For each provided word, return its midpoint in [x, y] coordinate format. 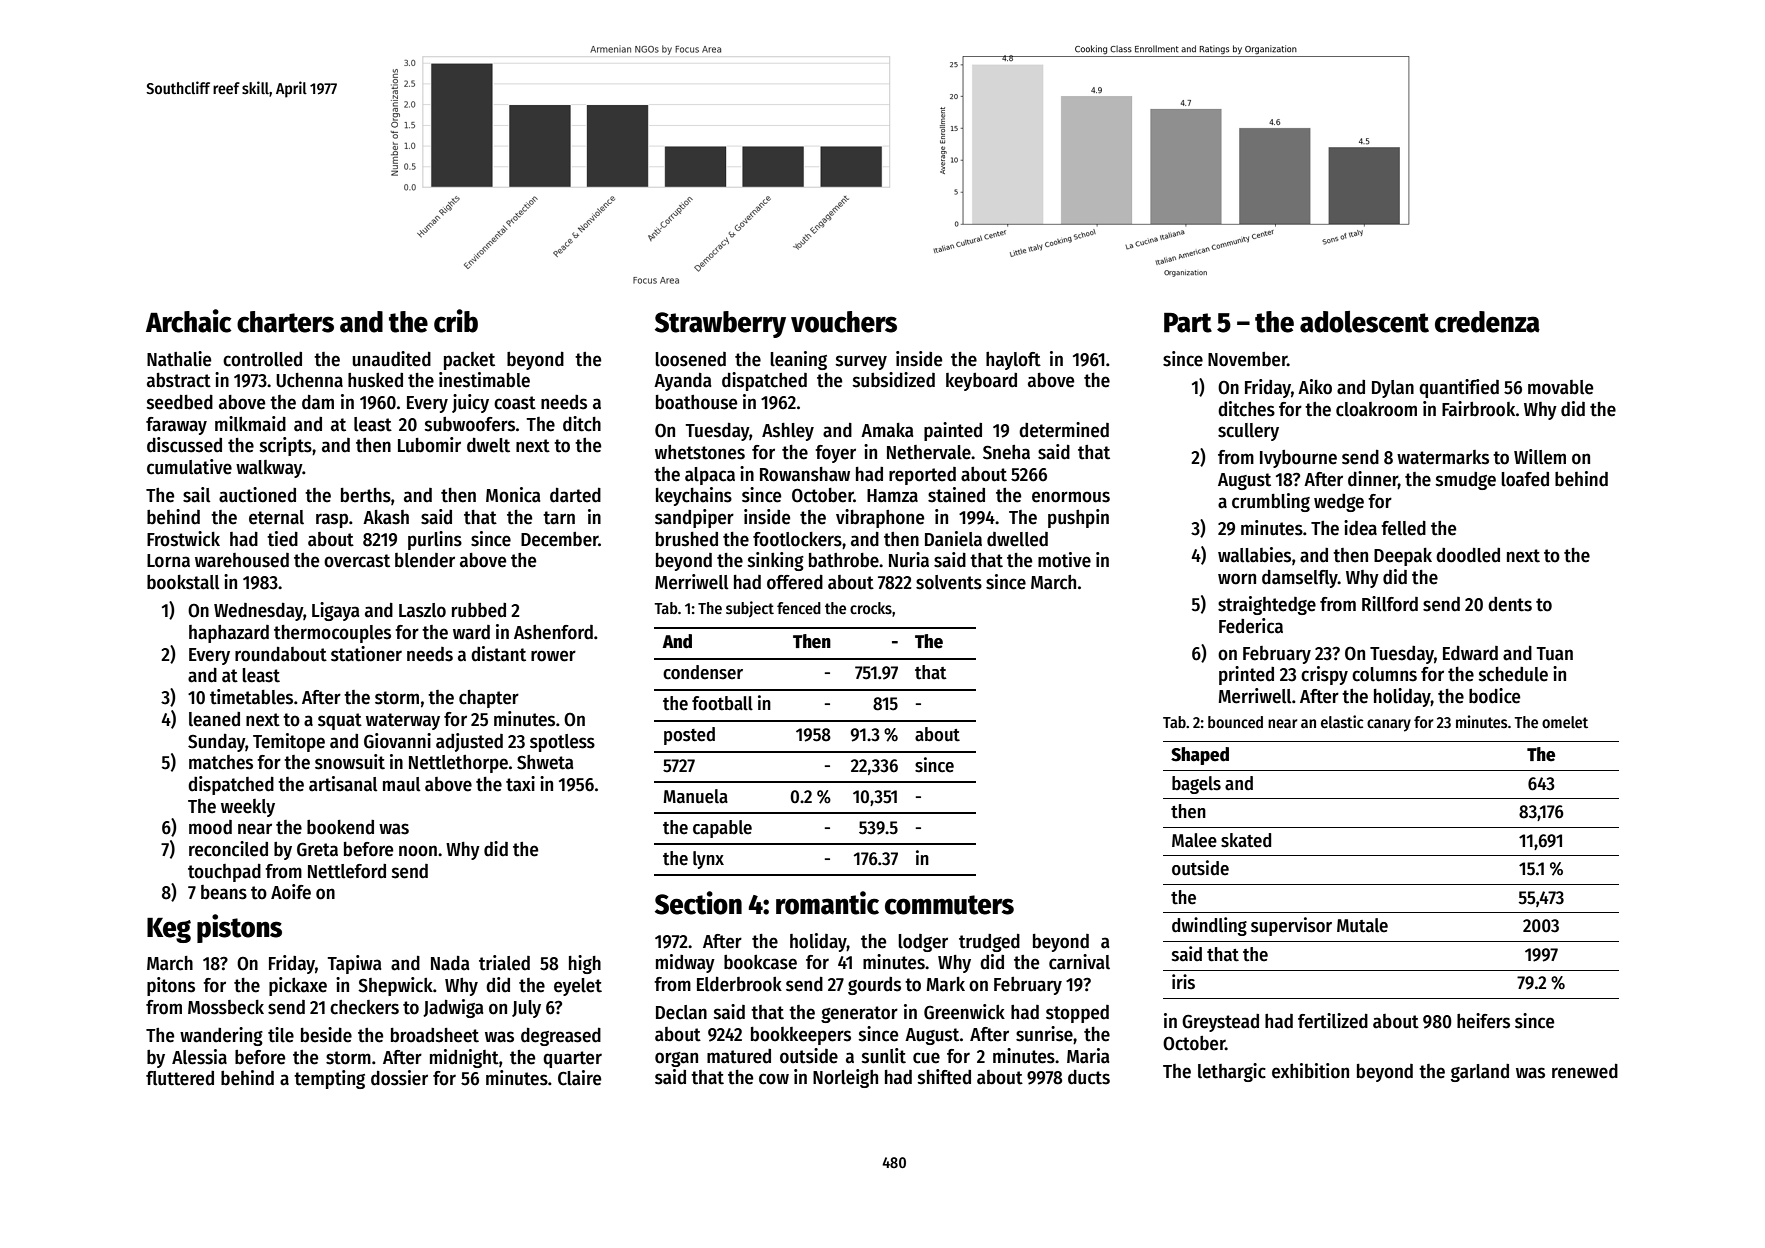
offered [795, 582]
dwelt [488, 445]
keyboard [981, 382]
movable [1560, 387]
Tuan [1555, 654]
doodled [1468, 555]
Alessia [199, 1057]
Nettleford [347, 871]
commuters [949, 905]
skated [1246, 840]
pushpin [1078, 518]
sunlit [884, 1056]
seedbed [180, 402]
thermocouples [332, 634]
